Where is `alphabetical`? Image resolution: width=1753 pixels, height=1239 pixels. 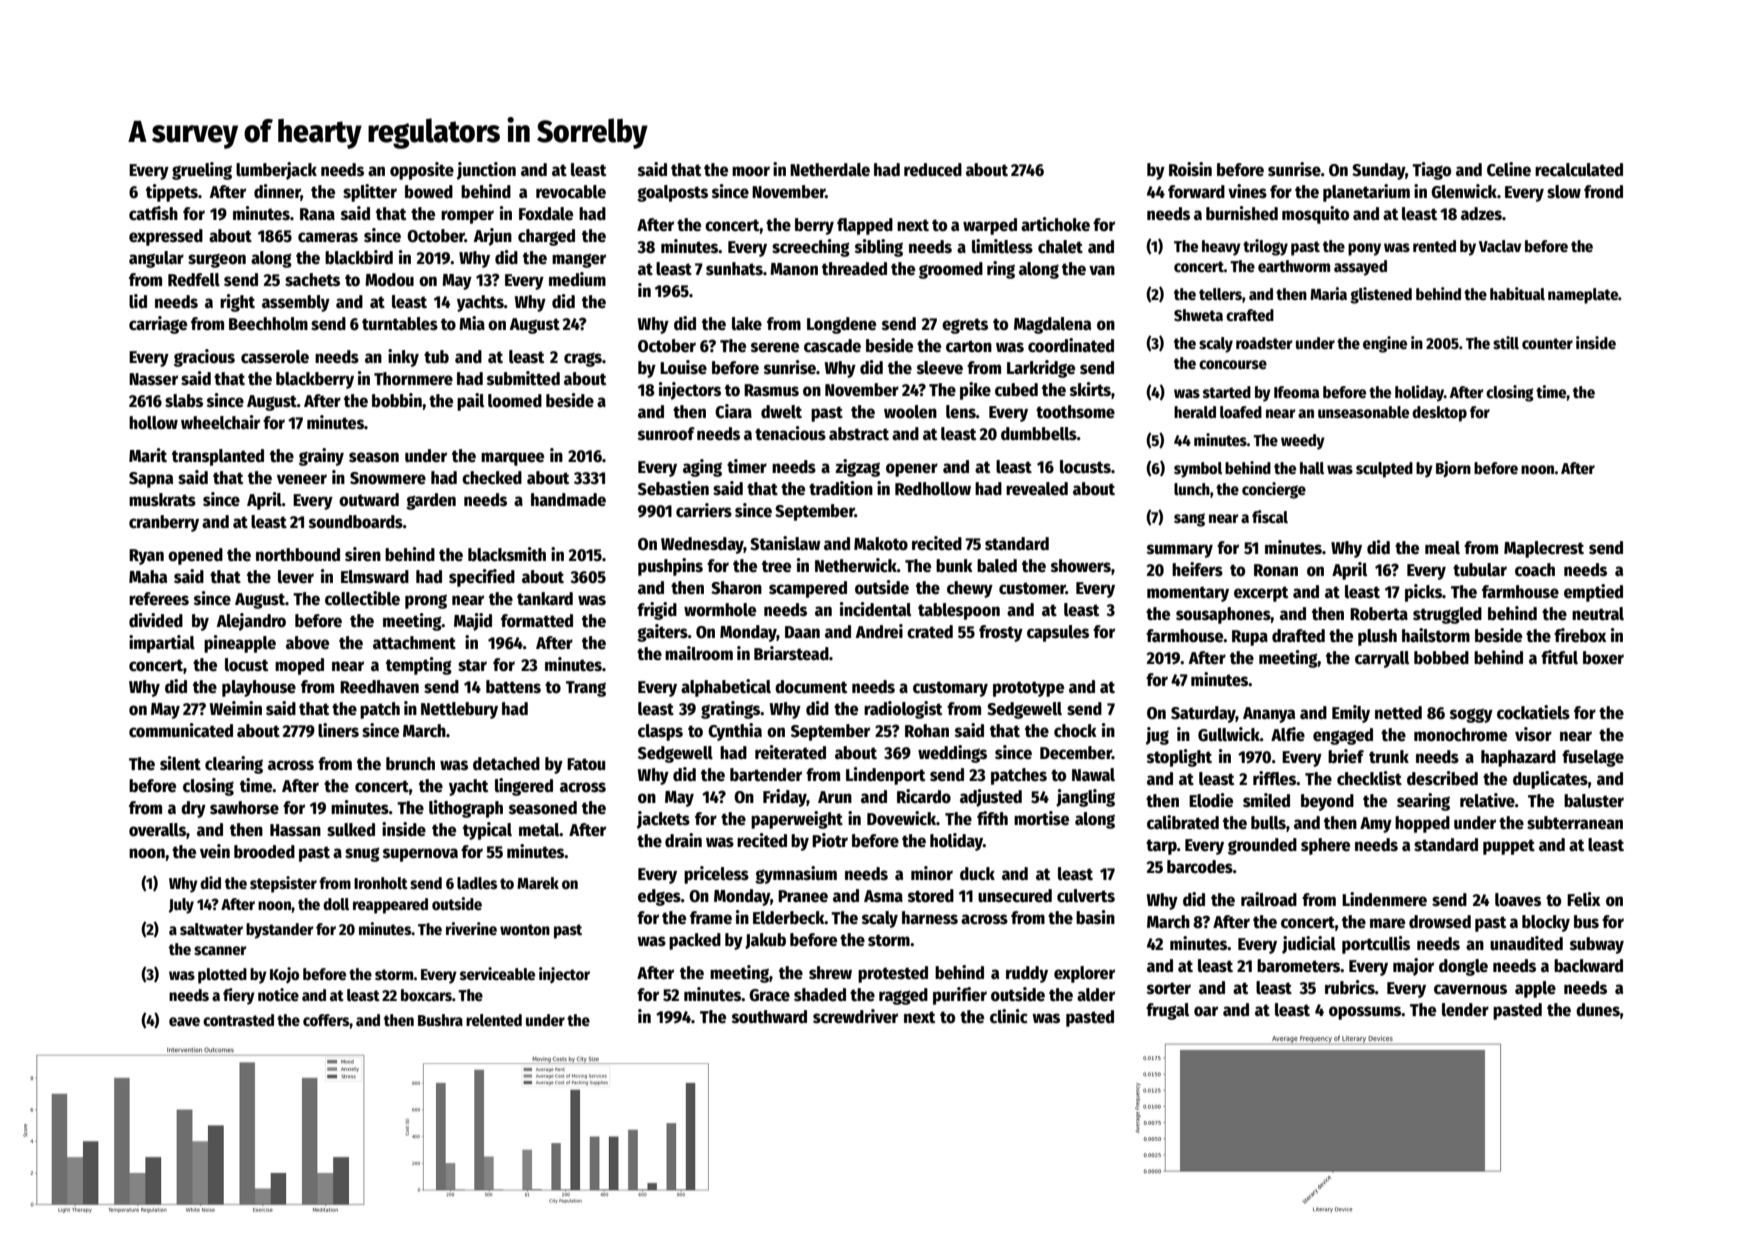 alphabetical is located at coordinates (726, 688).
